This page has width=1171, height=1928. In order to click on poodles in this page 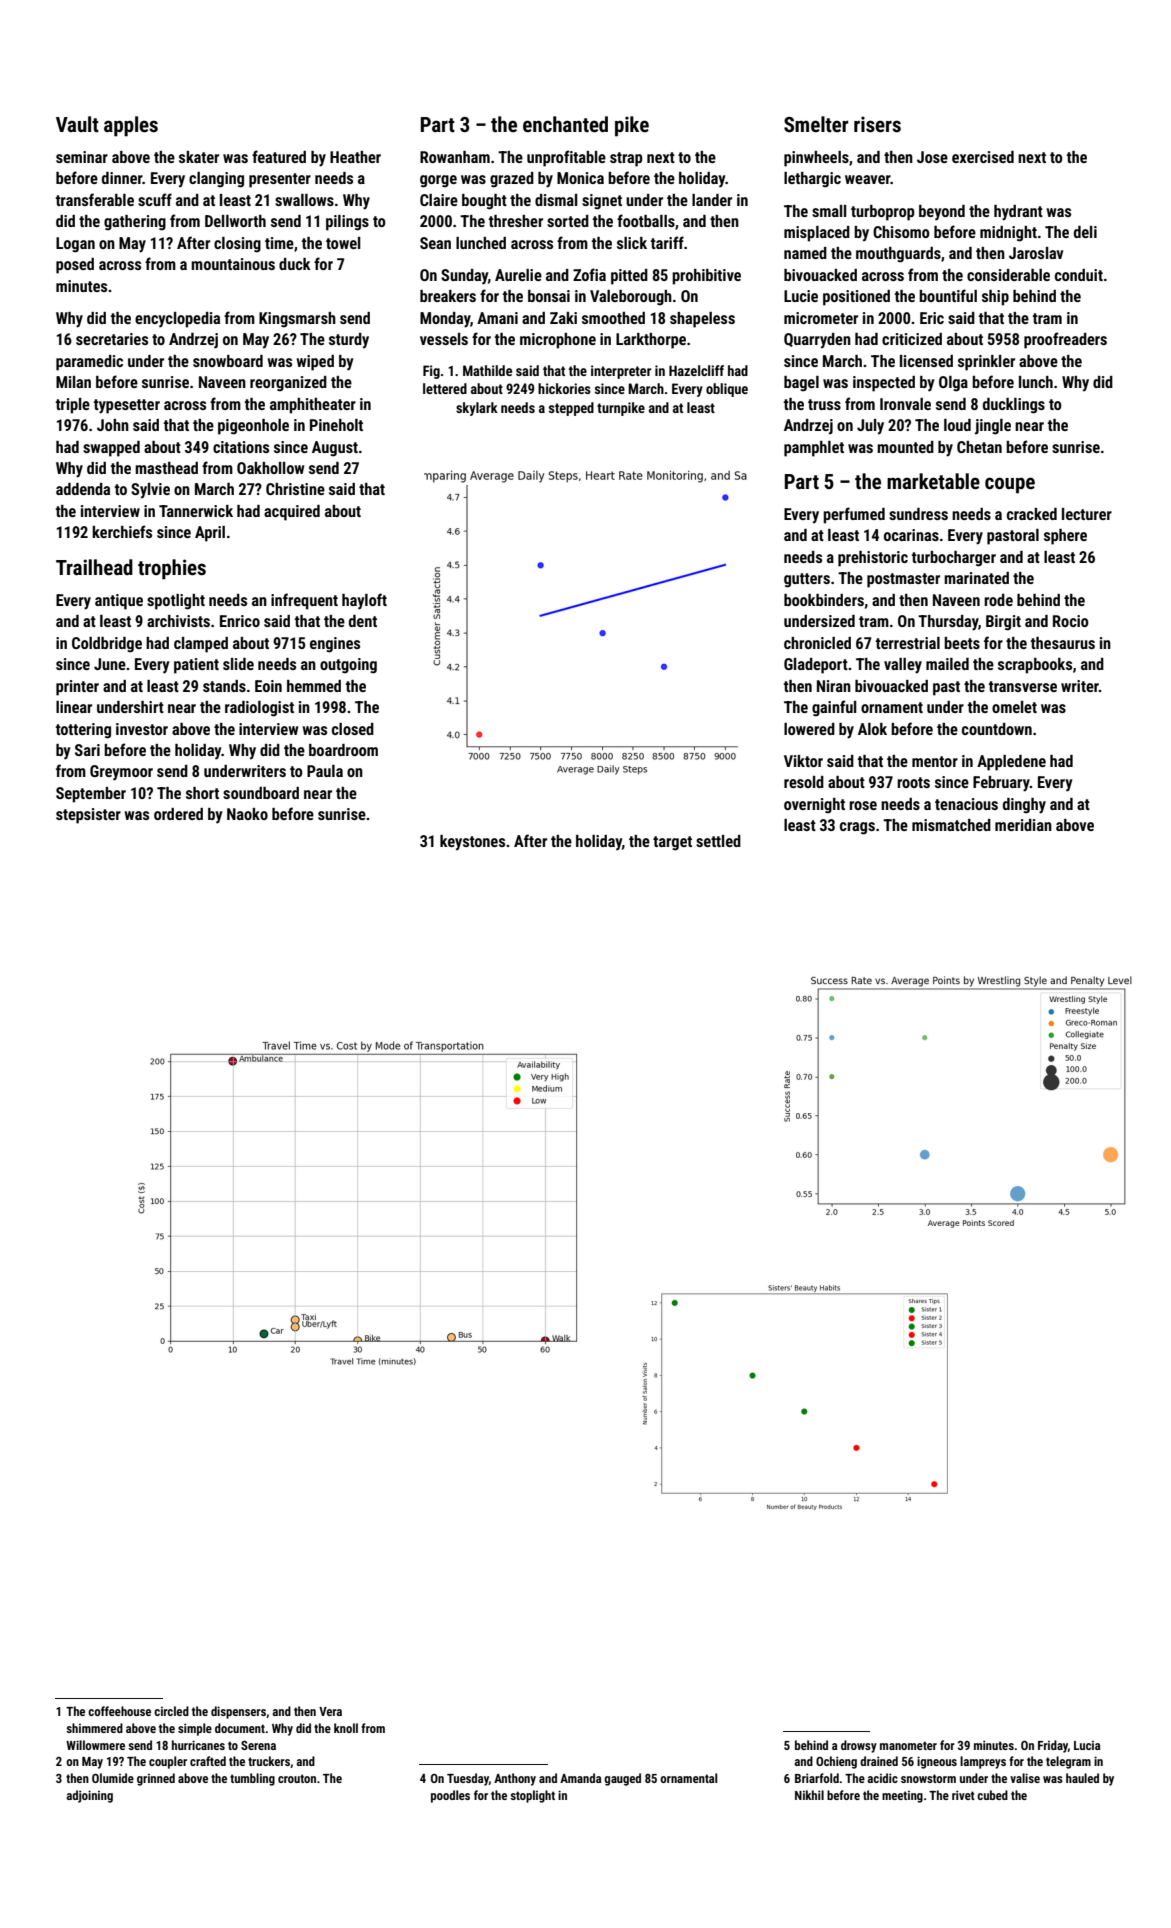, I will do `click(450, 1796)`.
